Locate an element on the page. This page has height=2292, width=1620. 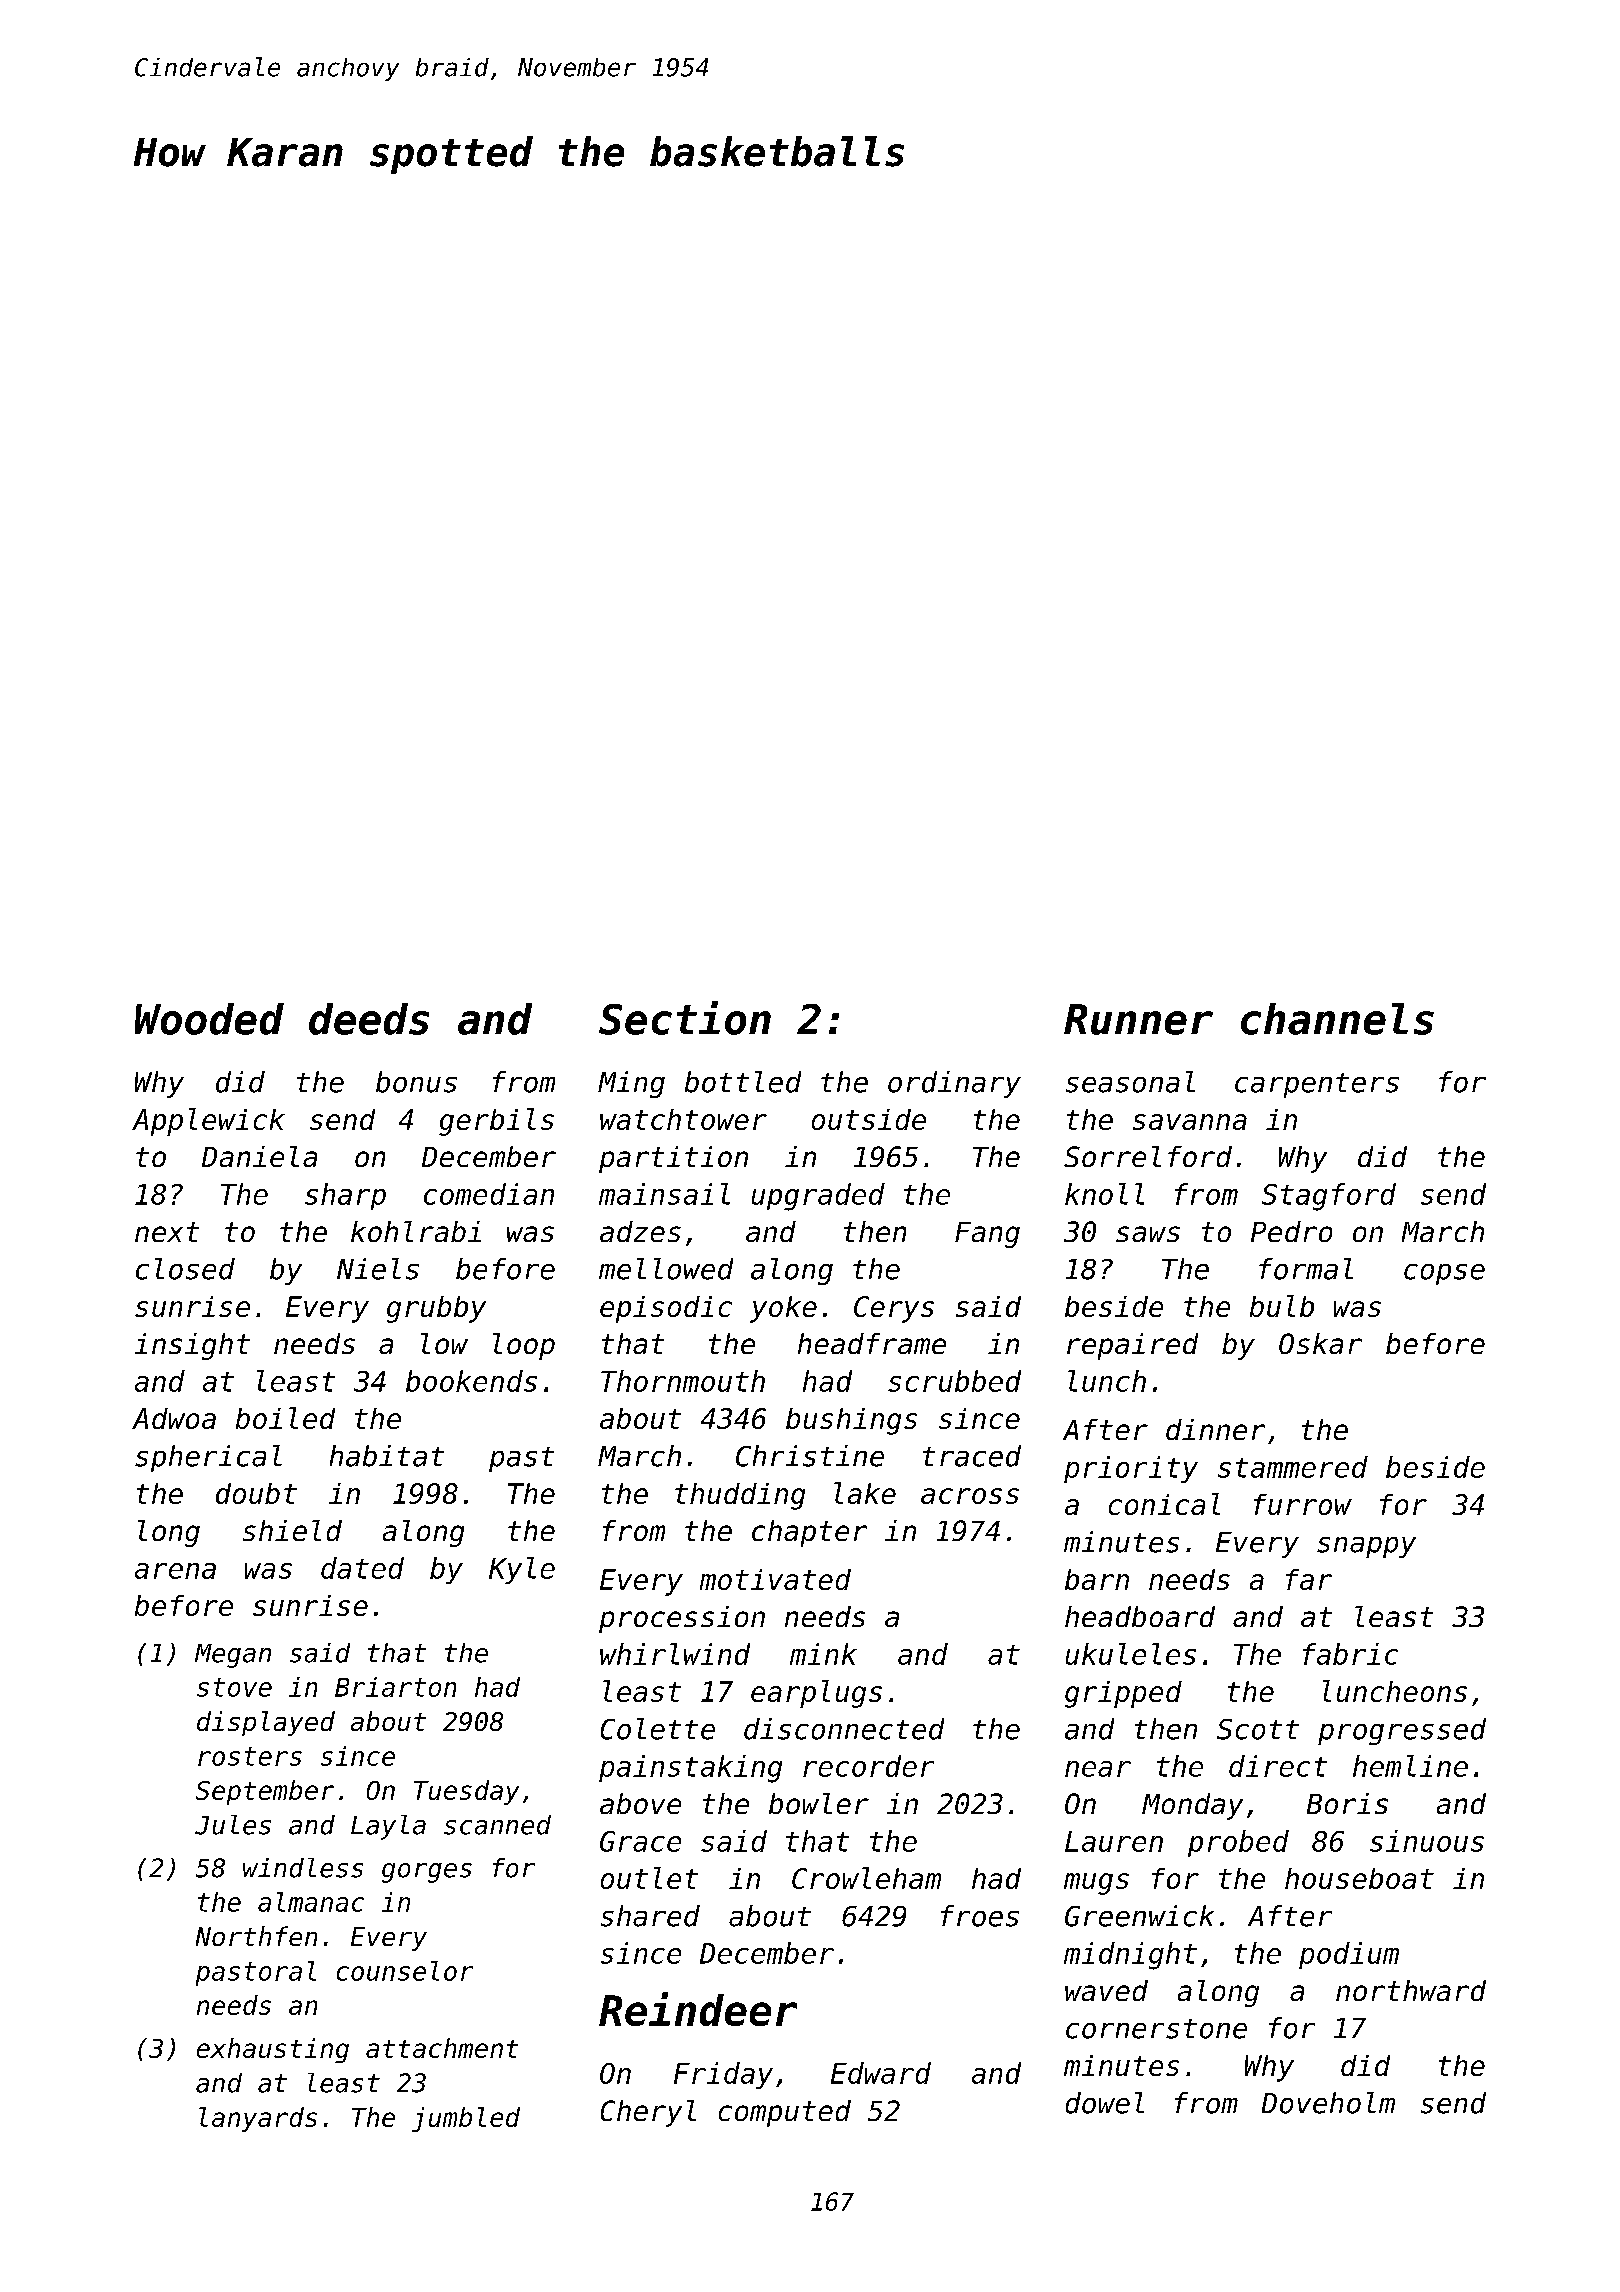
Megan is located at coordinates (233, 1656).
